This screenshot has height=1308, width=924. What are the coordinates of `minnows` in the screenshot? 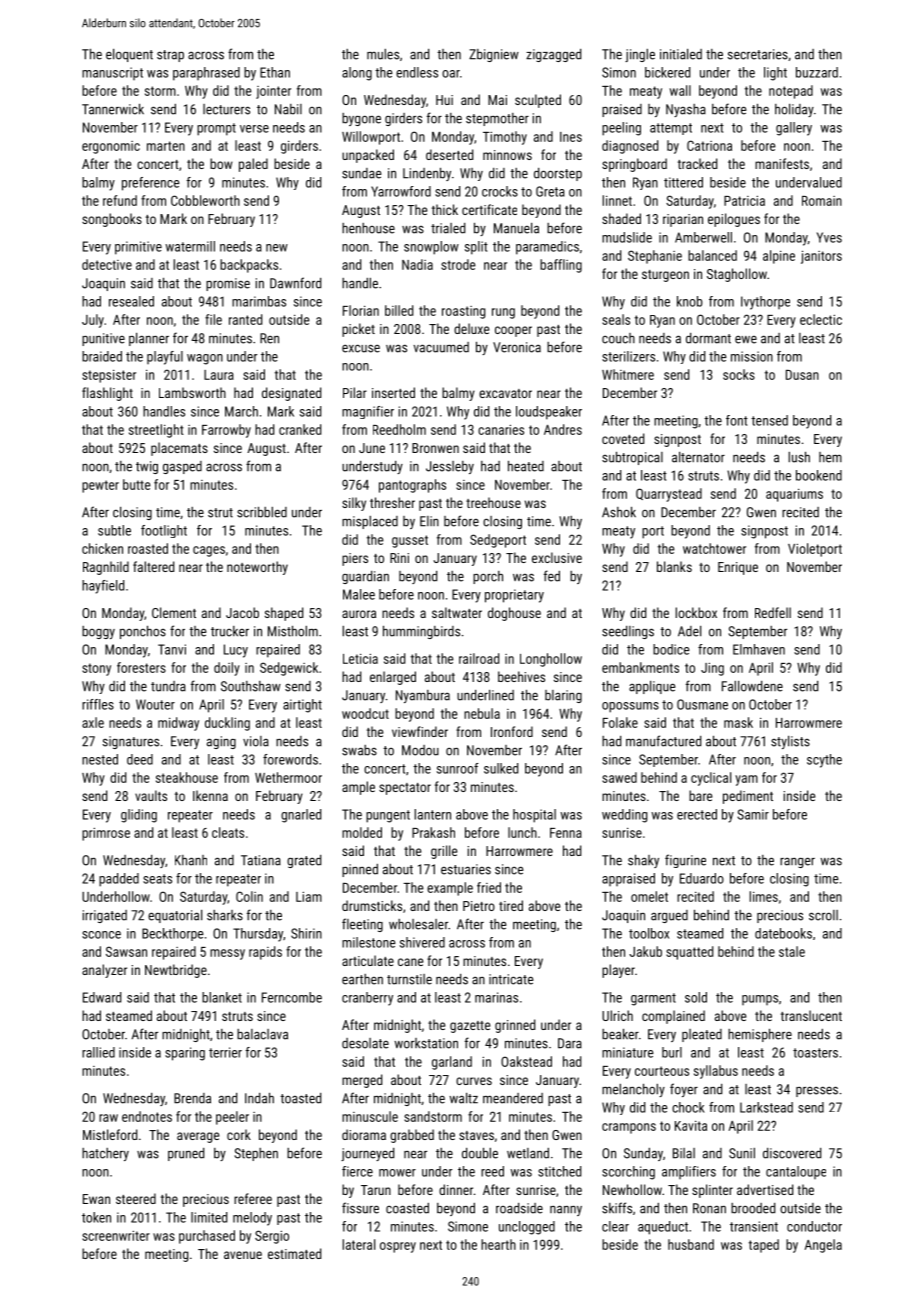 It's located at (507, 155).
